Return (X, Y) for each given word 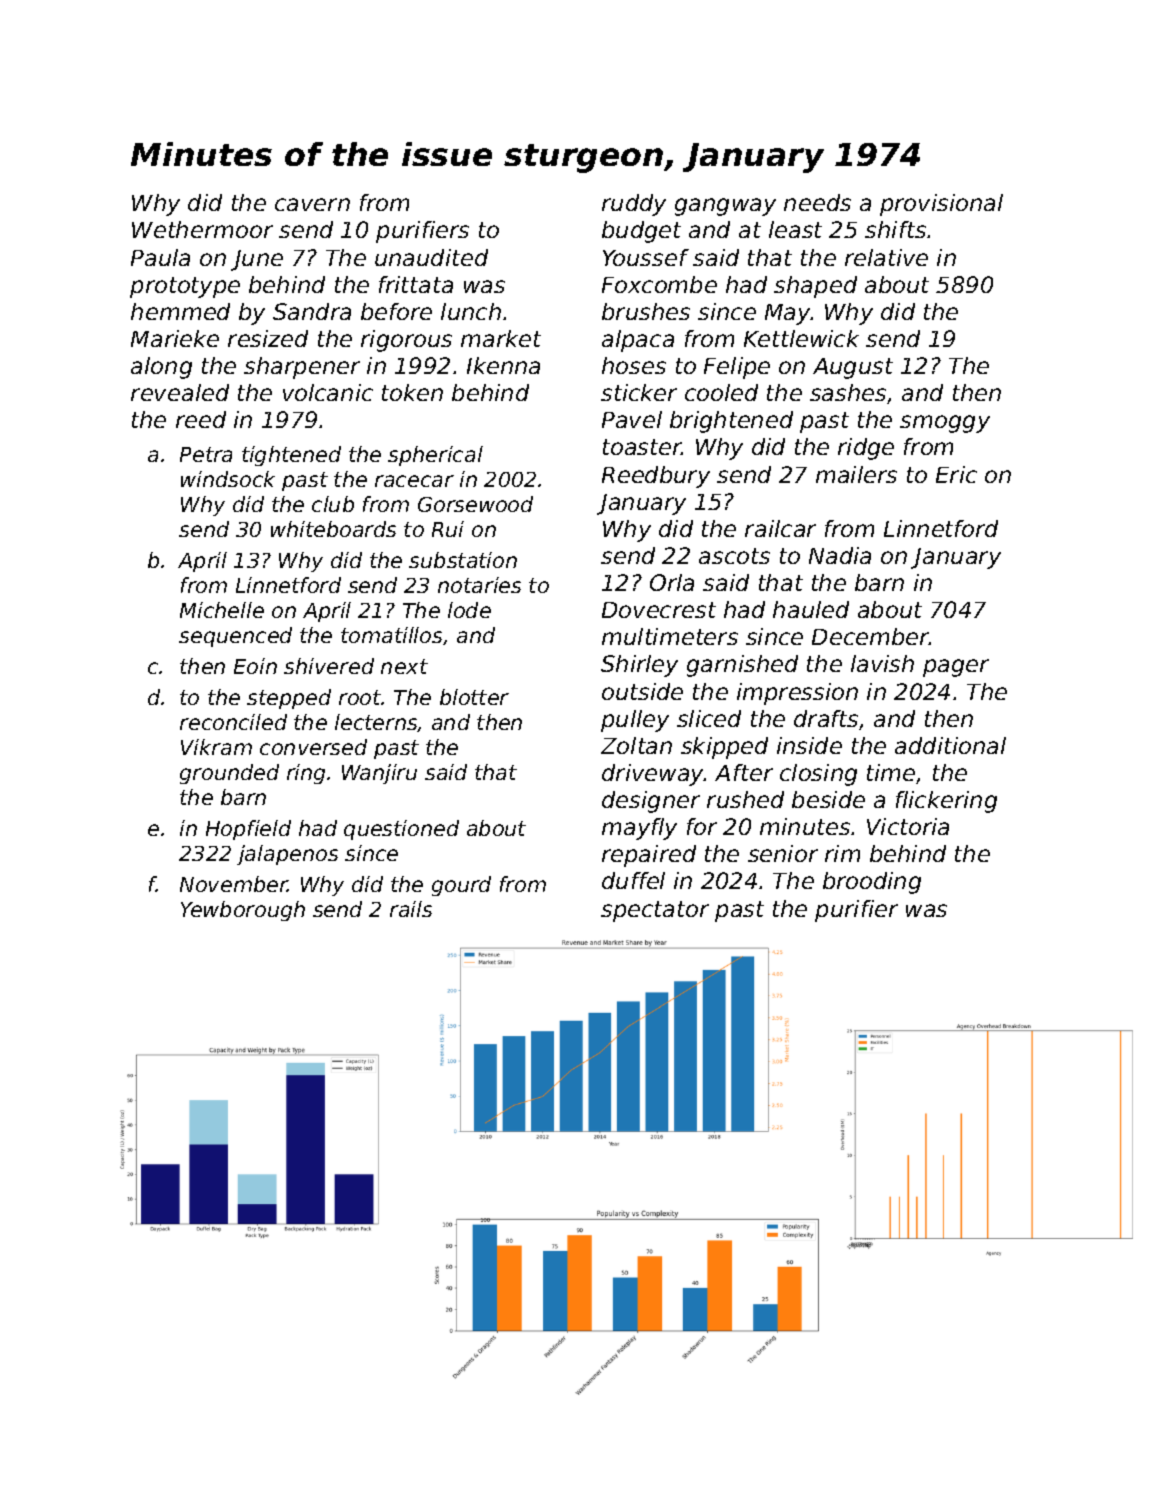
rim (842, 853)
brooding (872, 883)
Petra (206, 454)
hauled (811, 609)
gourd (461, 886)
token (412, 392)
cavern (312, 204)
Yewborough (243, 911)
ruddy (634, 205)
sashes (848, 392)
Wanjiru (379, 774)
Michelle (222, 610)
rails (411, 909)
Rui (448, 529)
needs (817, 202)
